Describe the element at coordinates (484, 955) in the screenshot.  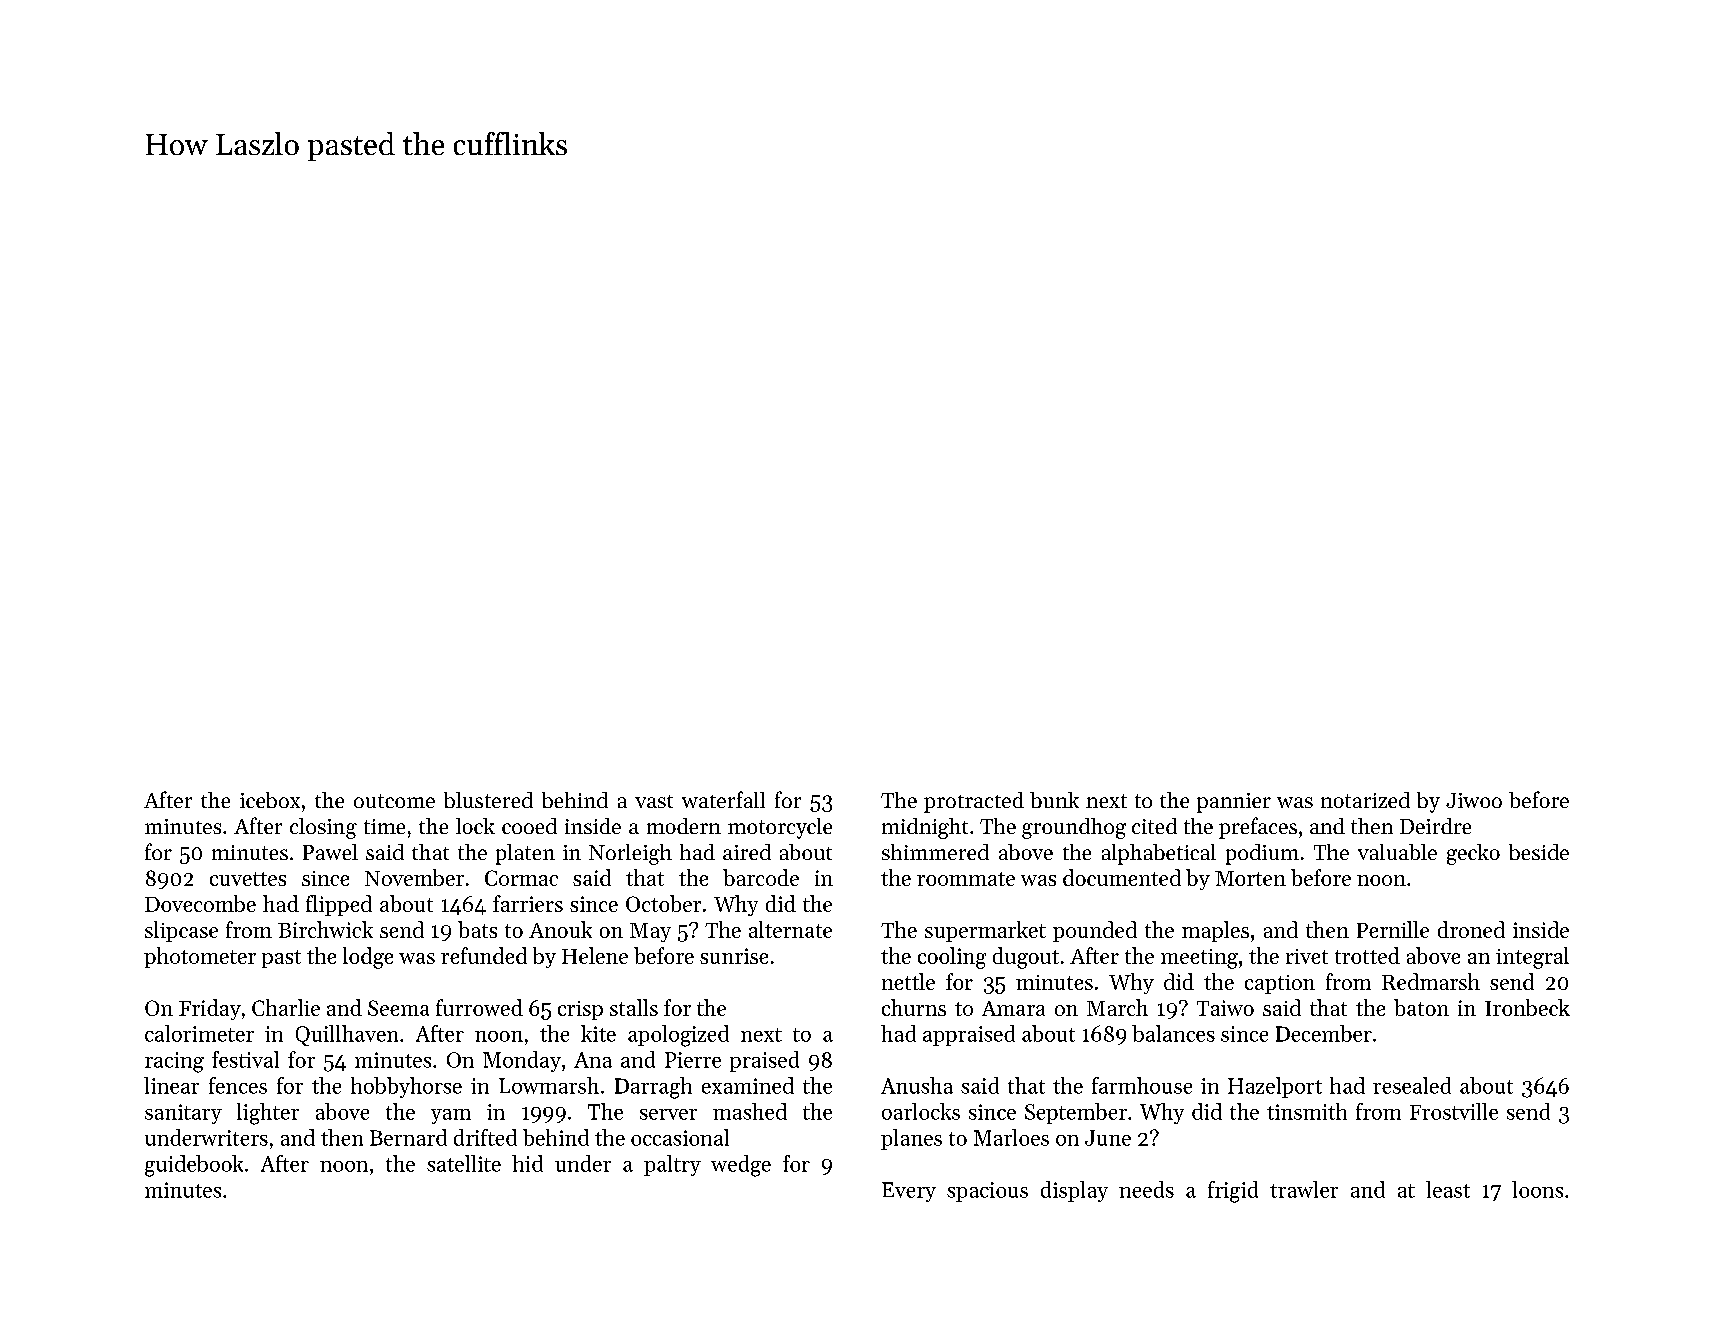
I see `refunded` at that location.
